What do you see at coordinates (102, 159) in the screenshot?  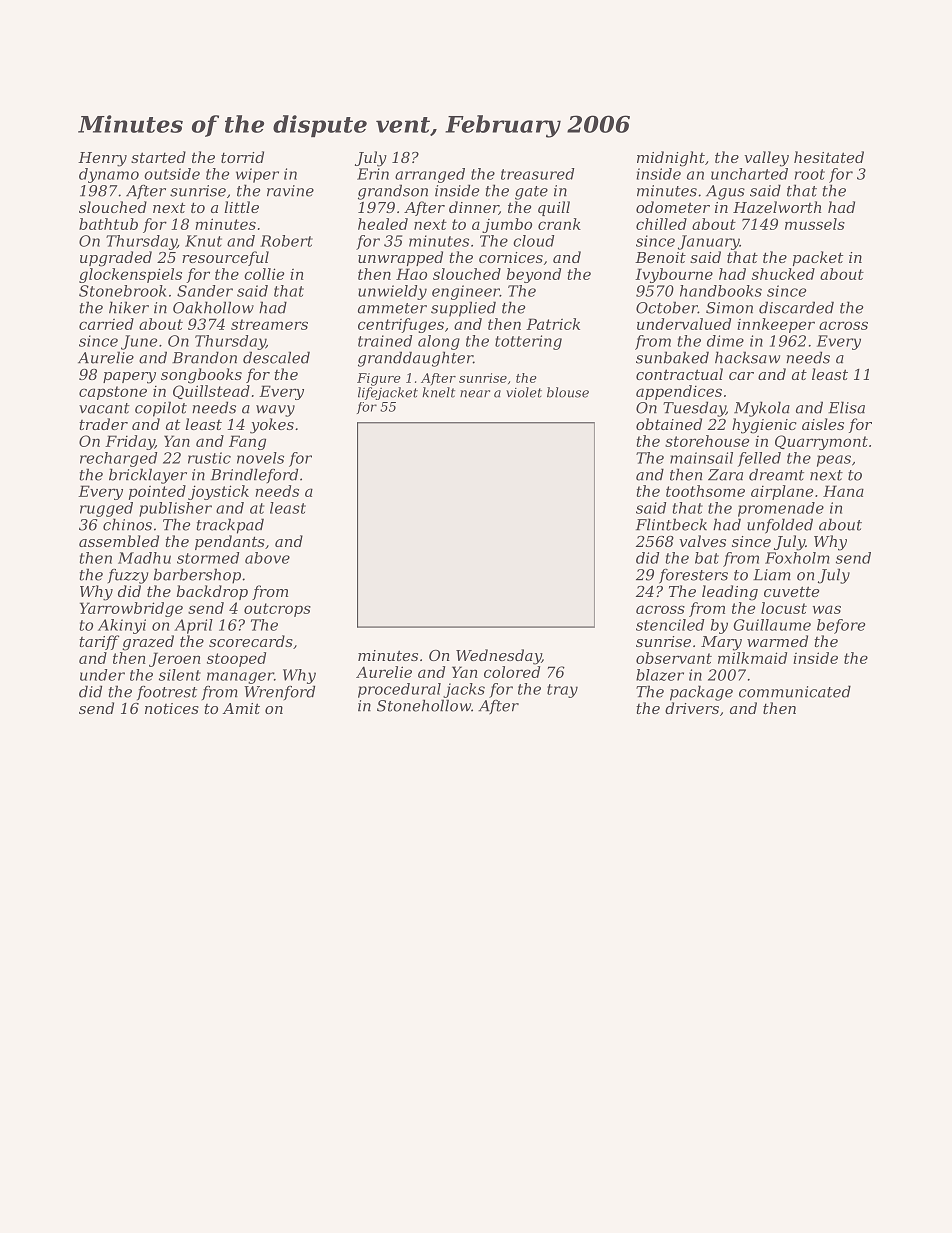 I see `Henry` at bounding box center [102, 159].
